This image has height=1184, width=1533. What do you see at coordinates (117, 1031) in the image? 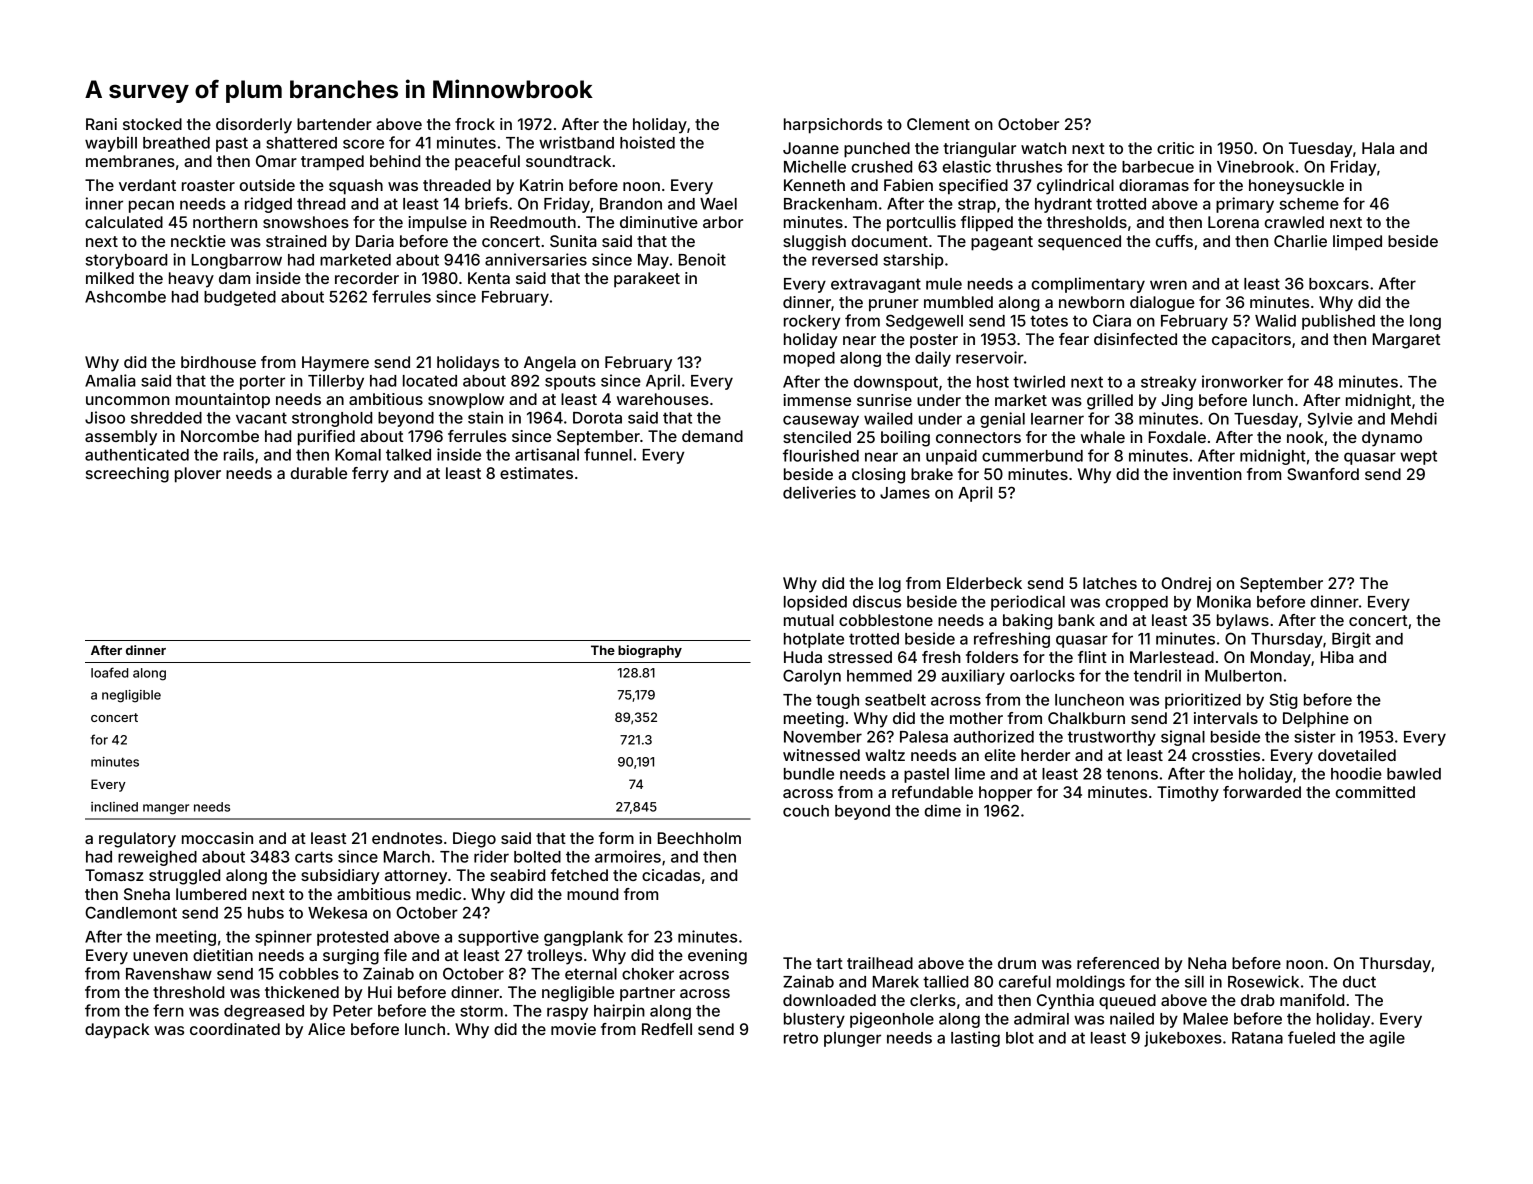
I see `daypack` at bounding box center [117, 1031].
